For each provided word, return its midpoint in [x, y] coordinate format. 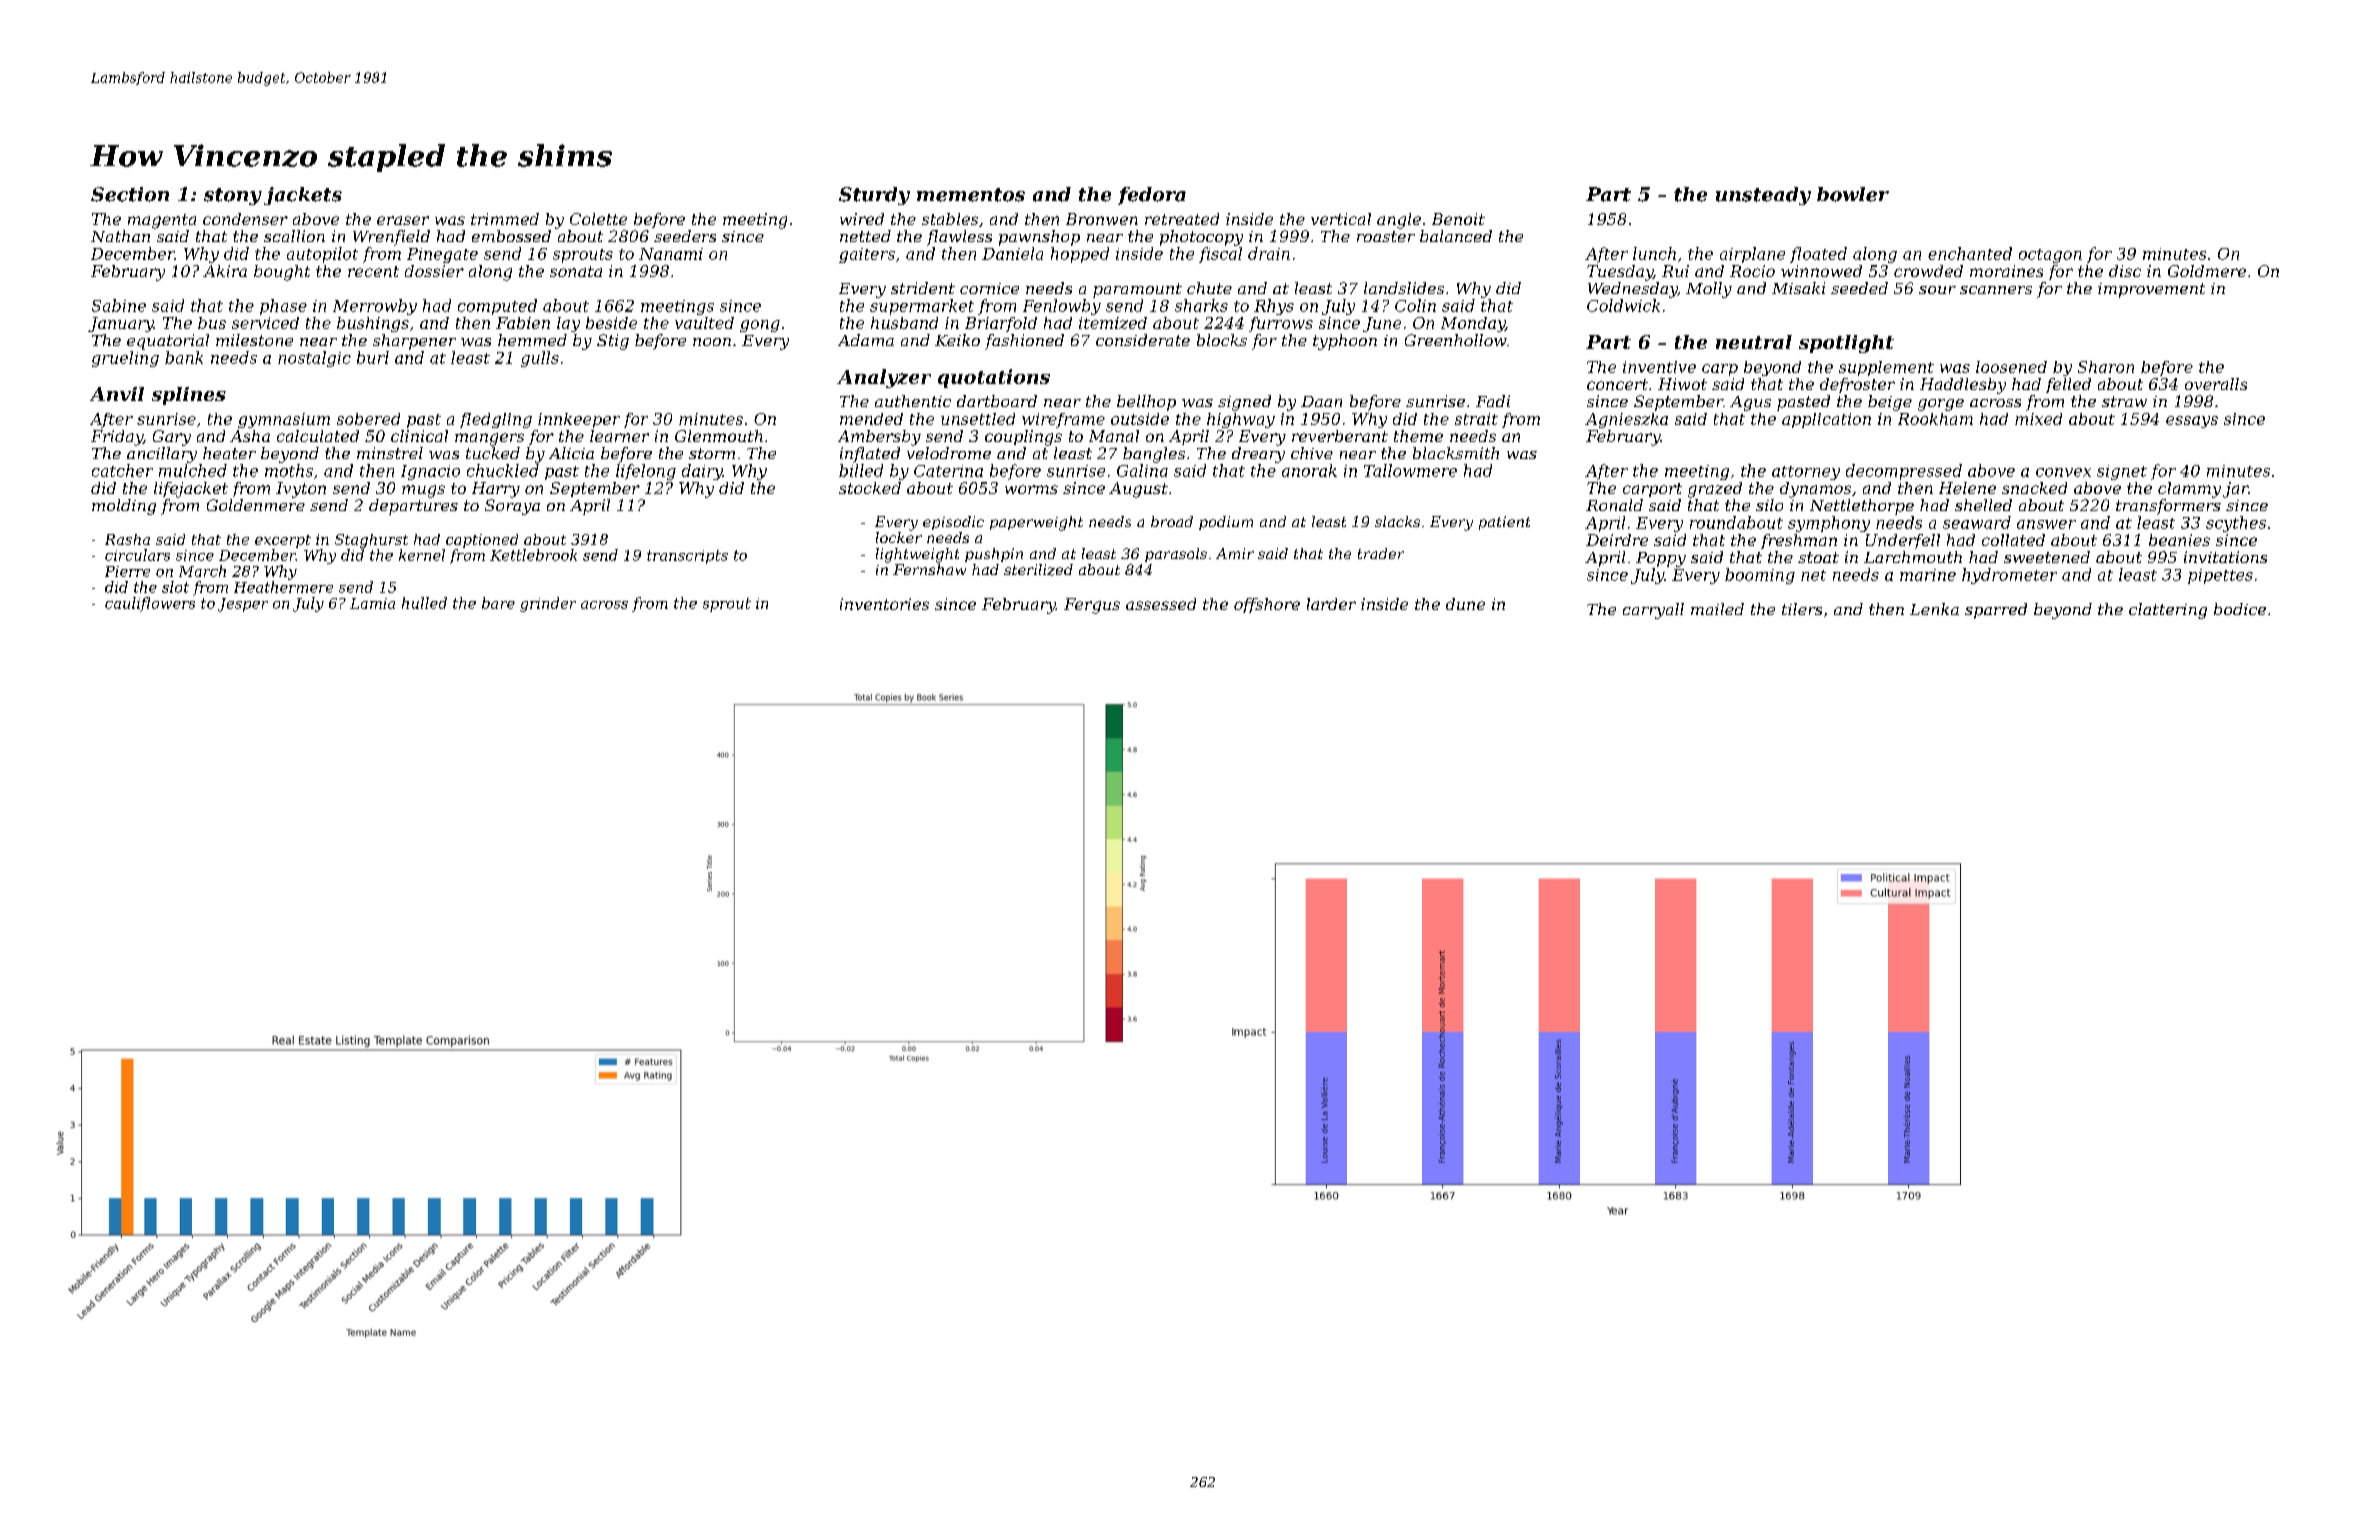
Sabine [119, 305]
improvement [2151, 290]
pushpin [994, 555]
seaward [1977, 522]
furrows [1281, 324]
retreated [1182, 219]
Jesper [243, 605]
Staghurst [371, 541]
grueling [125, 359]
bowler [1853, 194]
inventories [884, 604]
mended [871, 419]
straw [2124, 401]
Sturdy [874, 196]
